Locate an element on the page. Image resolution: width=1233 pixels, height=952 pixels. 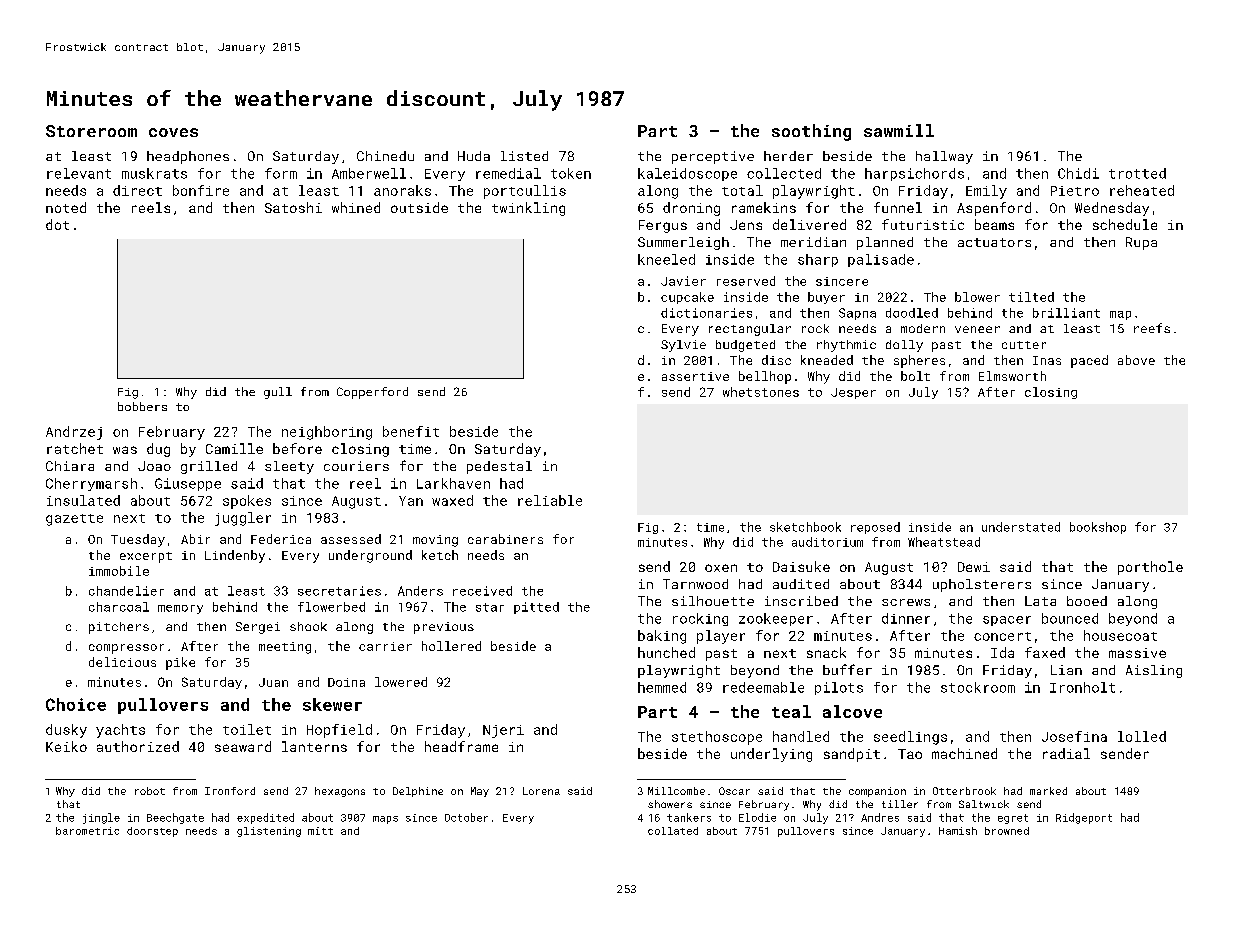
dot is located at coordinates (57, 224).
